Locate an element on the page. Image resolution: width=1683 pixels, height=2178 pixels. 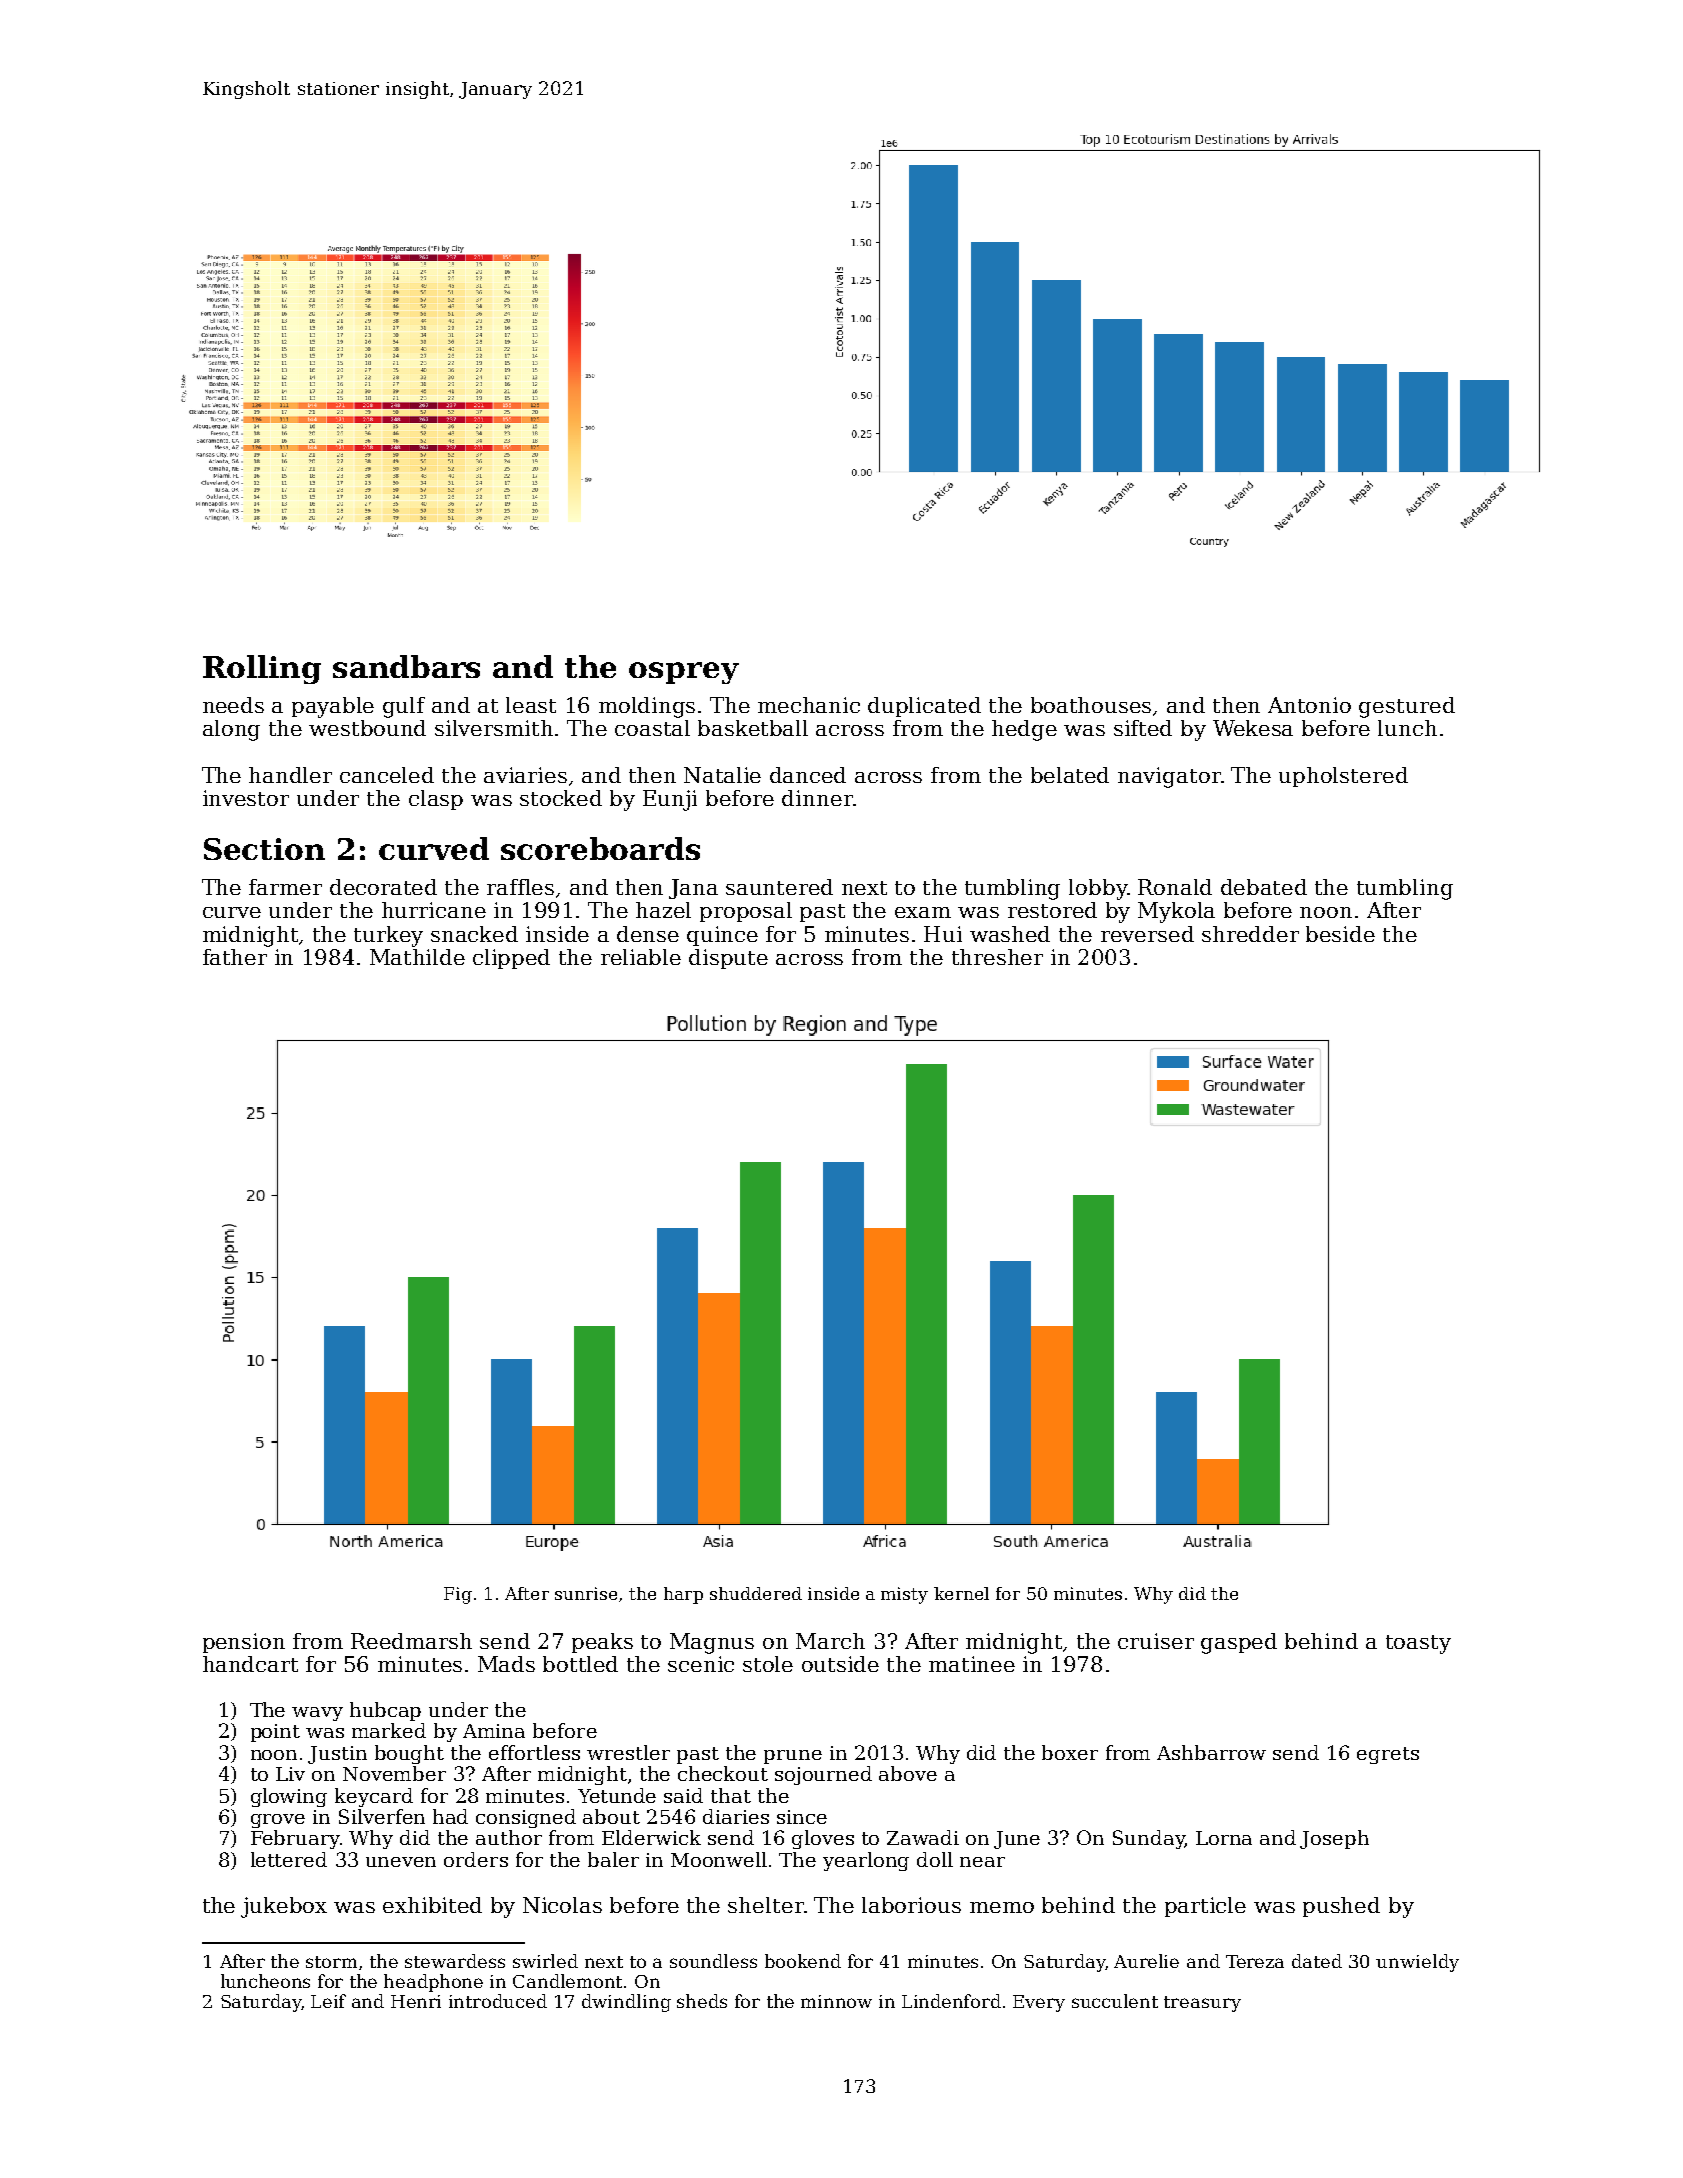
egrets is located at coordinates (1388, 1755).
